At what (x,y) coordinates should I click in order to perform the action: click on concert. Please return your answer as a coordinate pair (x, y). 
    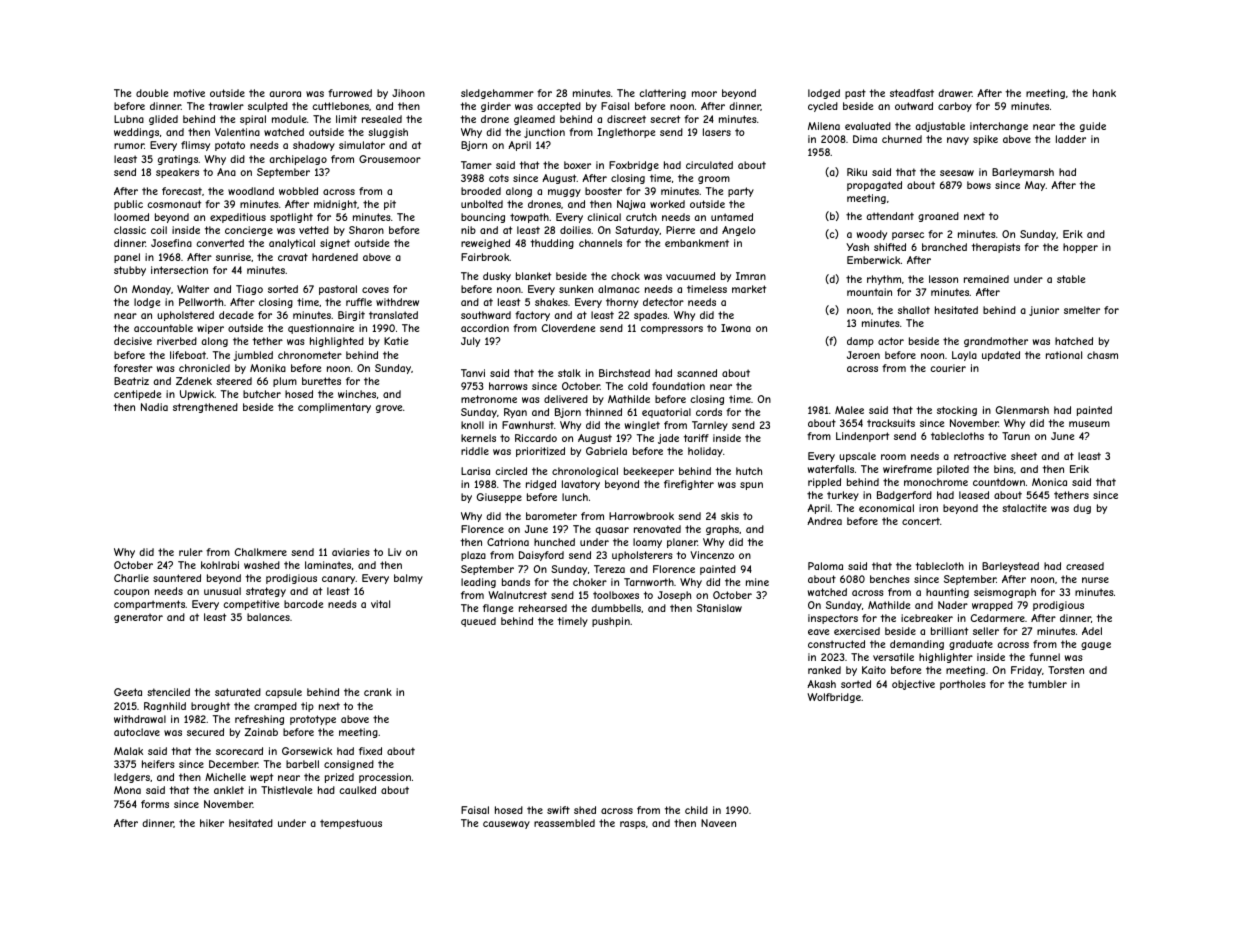
    Looking at the image, I should click on (921, 521).
